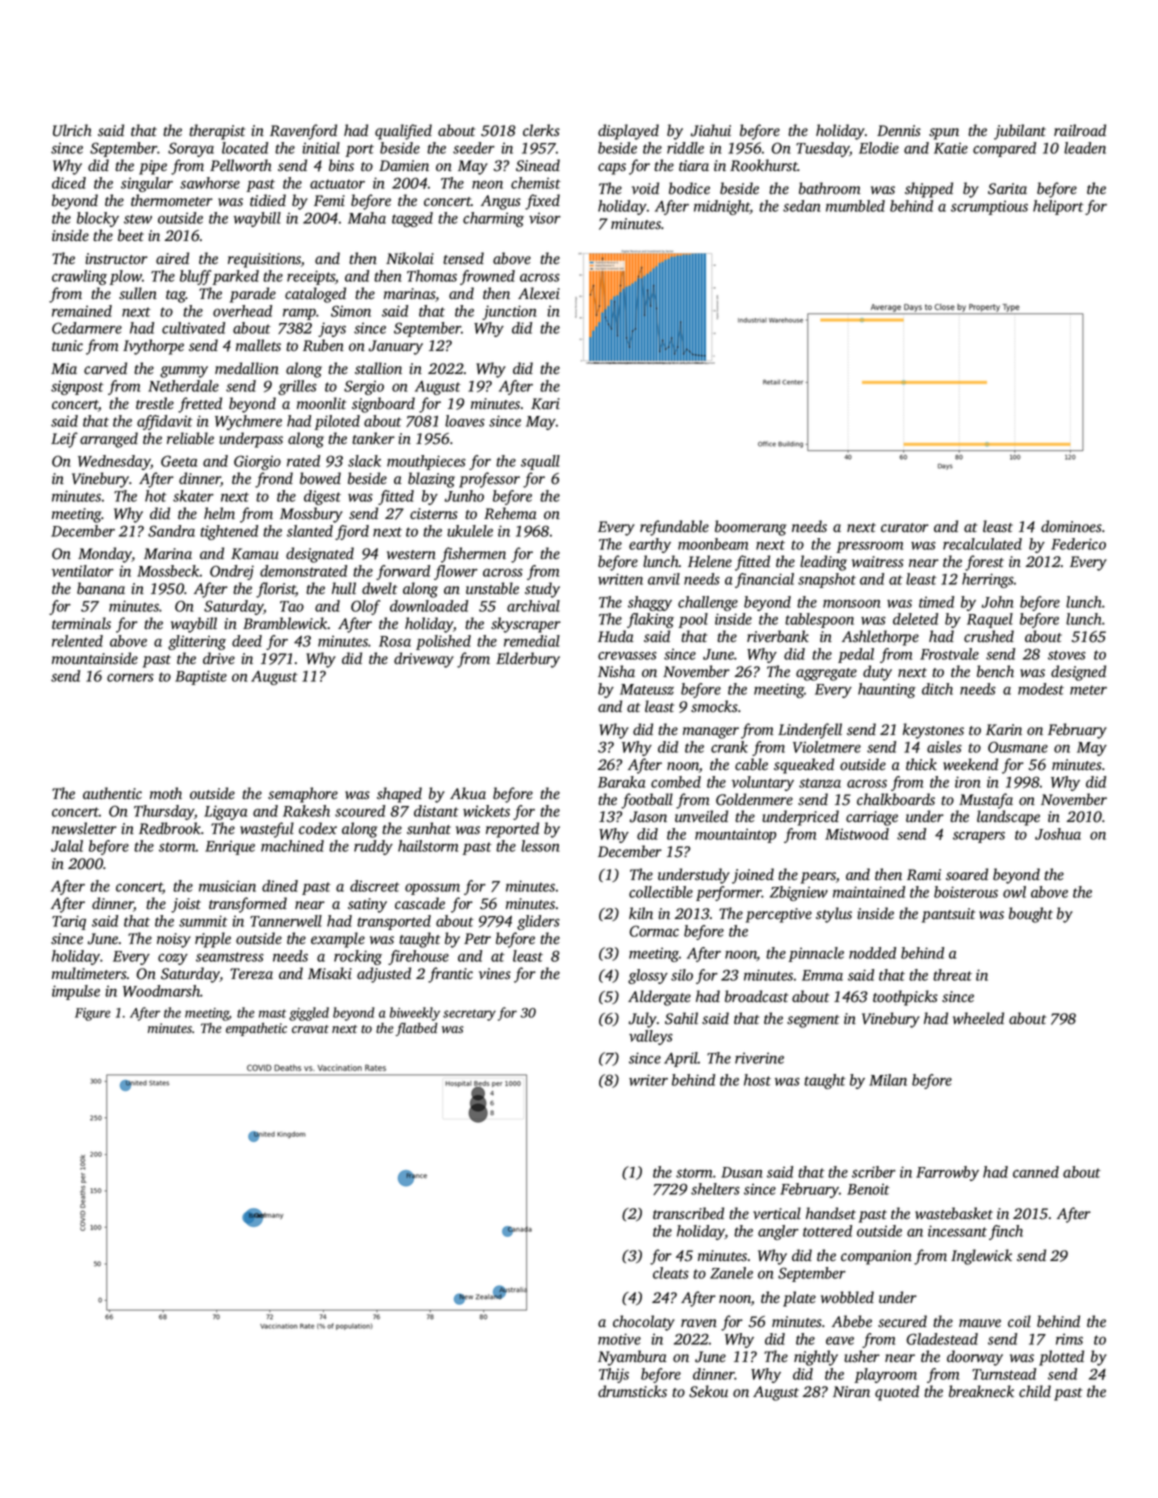 The image size is (1158, 1498). What do you see at coordinates (872, 953) in the document?
I see `nodded` at bounding box center [872, 953].
